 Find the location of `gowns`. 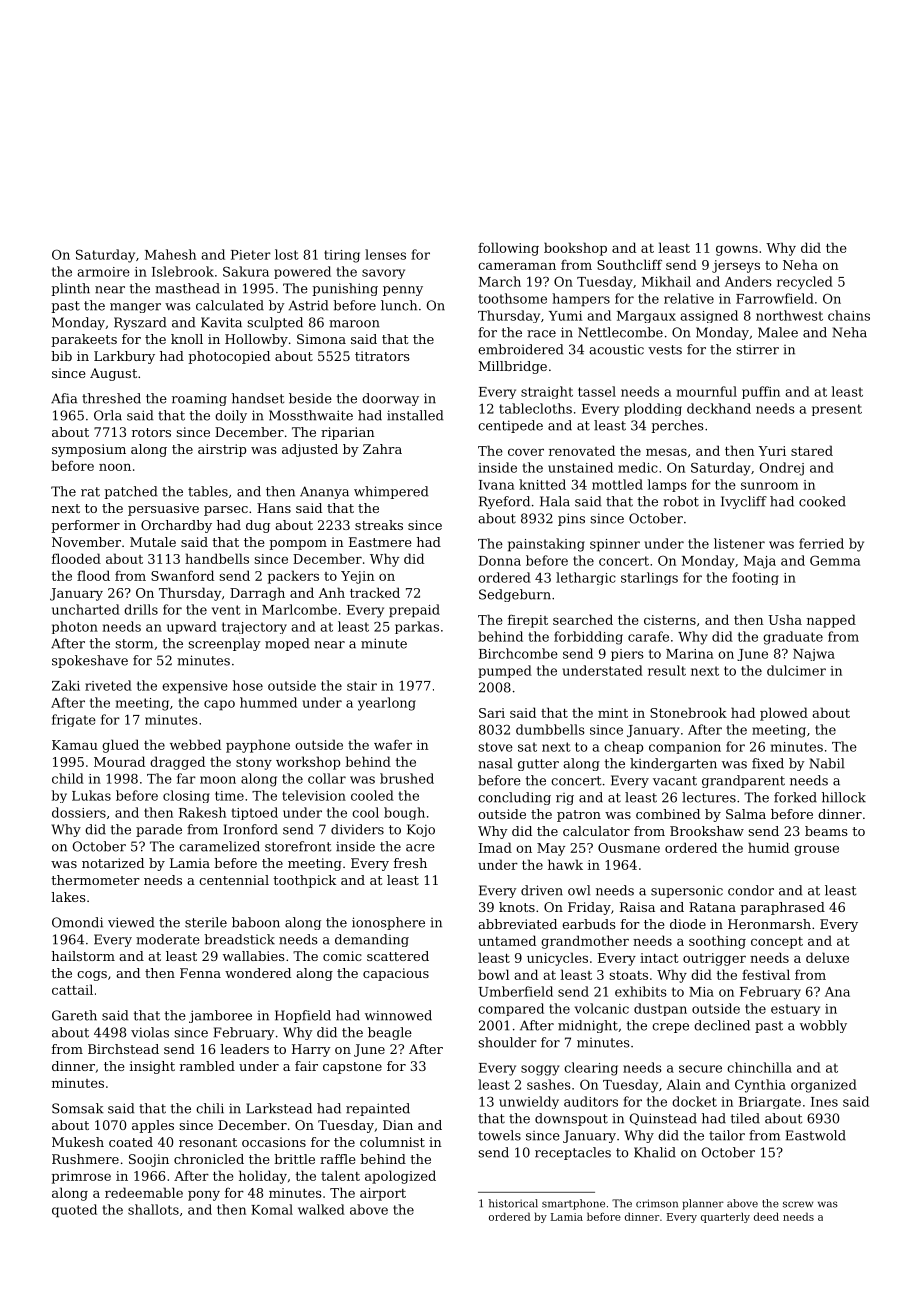

gowns is located at coordinates (737, 251).
